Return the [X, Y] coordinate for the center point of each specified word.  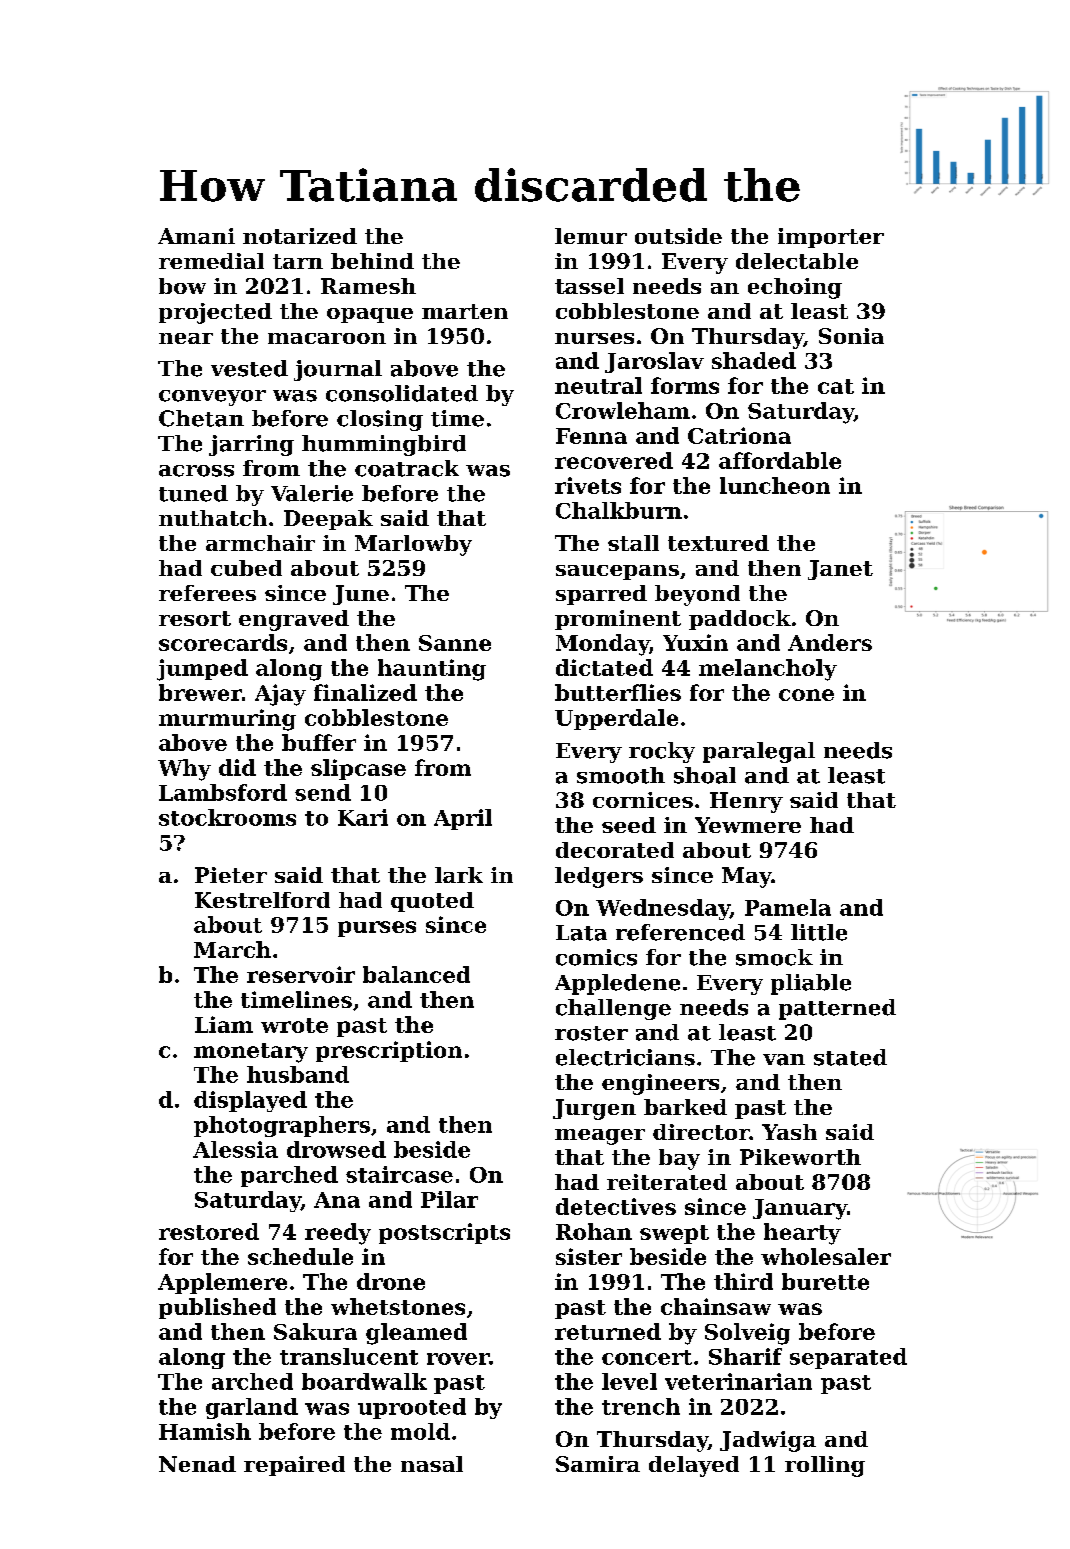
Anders [830, 642]
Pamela [788, 907]
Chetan [201, 418]
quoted [432, 902]
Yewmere [748, 825]
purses [377, 929]
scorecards [223, 642]
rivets [588, 485]
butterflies [618, 692]
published [217, 1308]
